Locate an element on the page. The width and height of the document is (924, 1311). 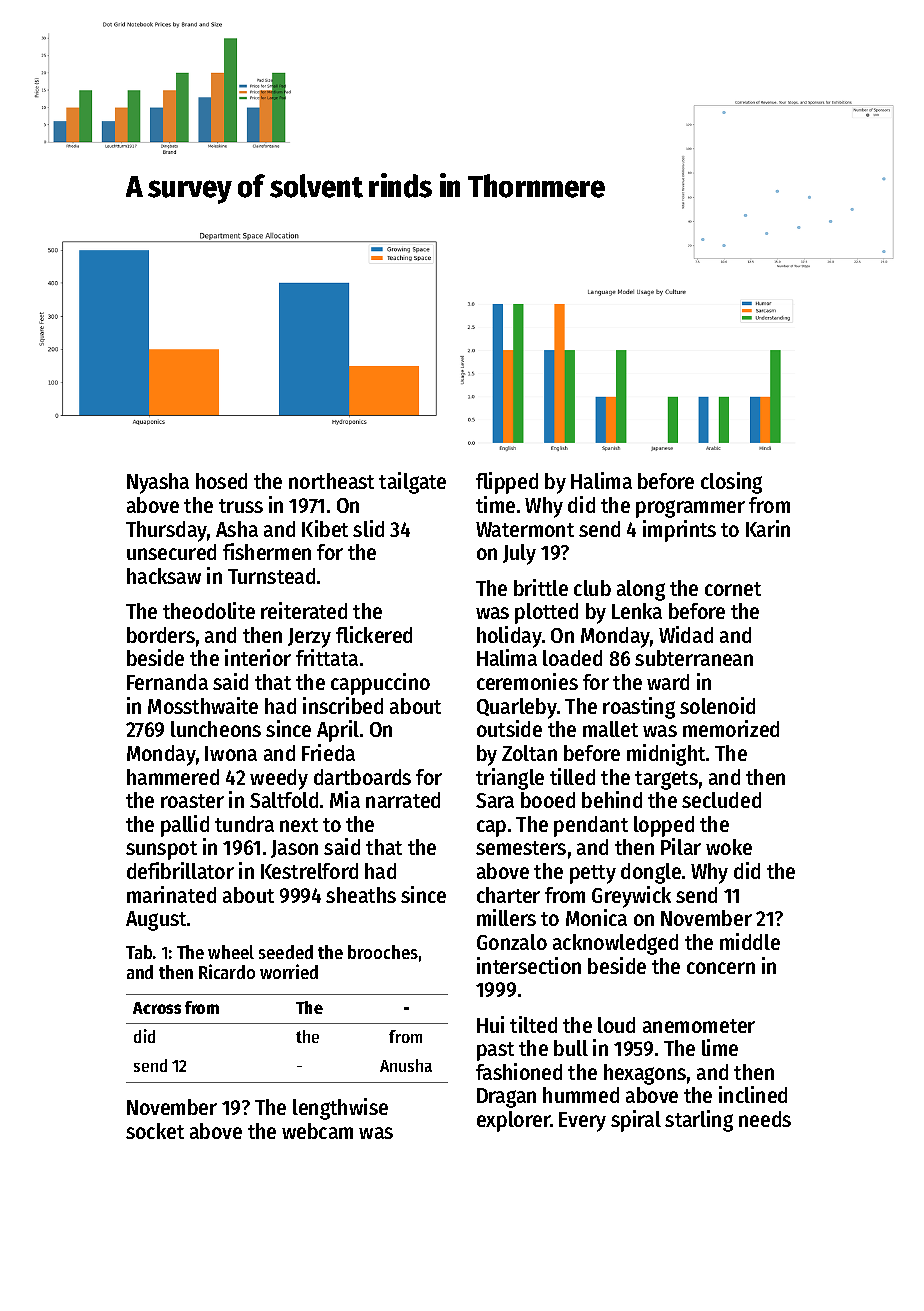
tailgate is located at coordinates (412, 483).
